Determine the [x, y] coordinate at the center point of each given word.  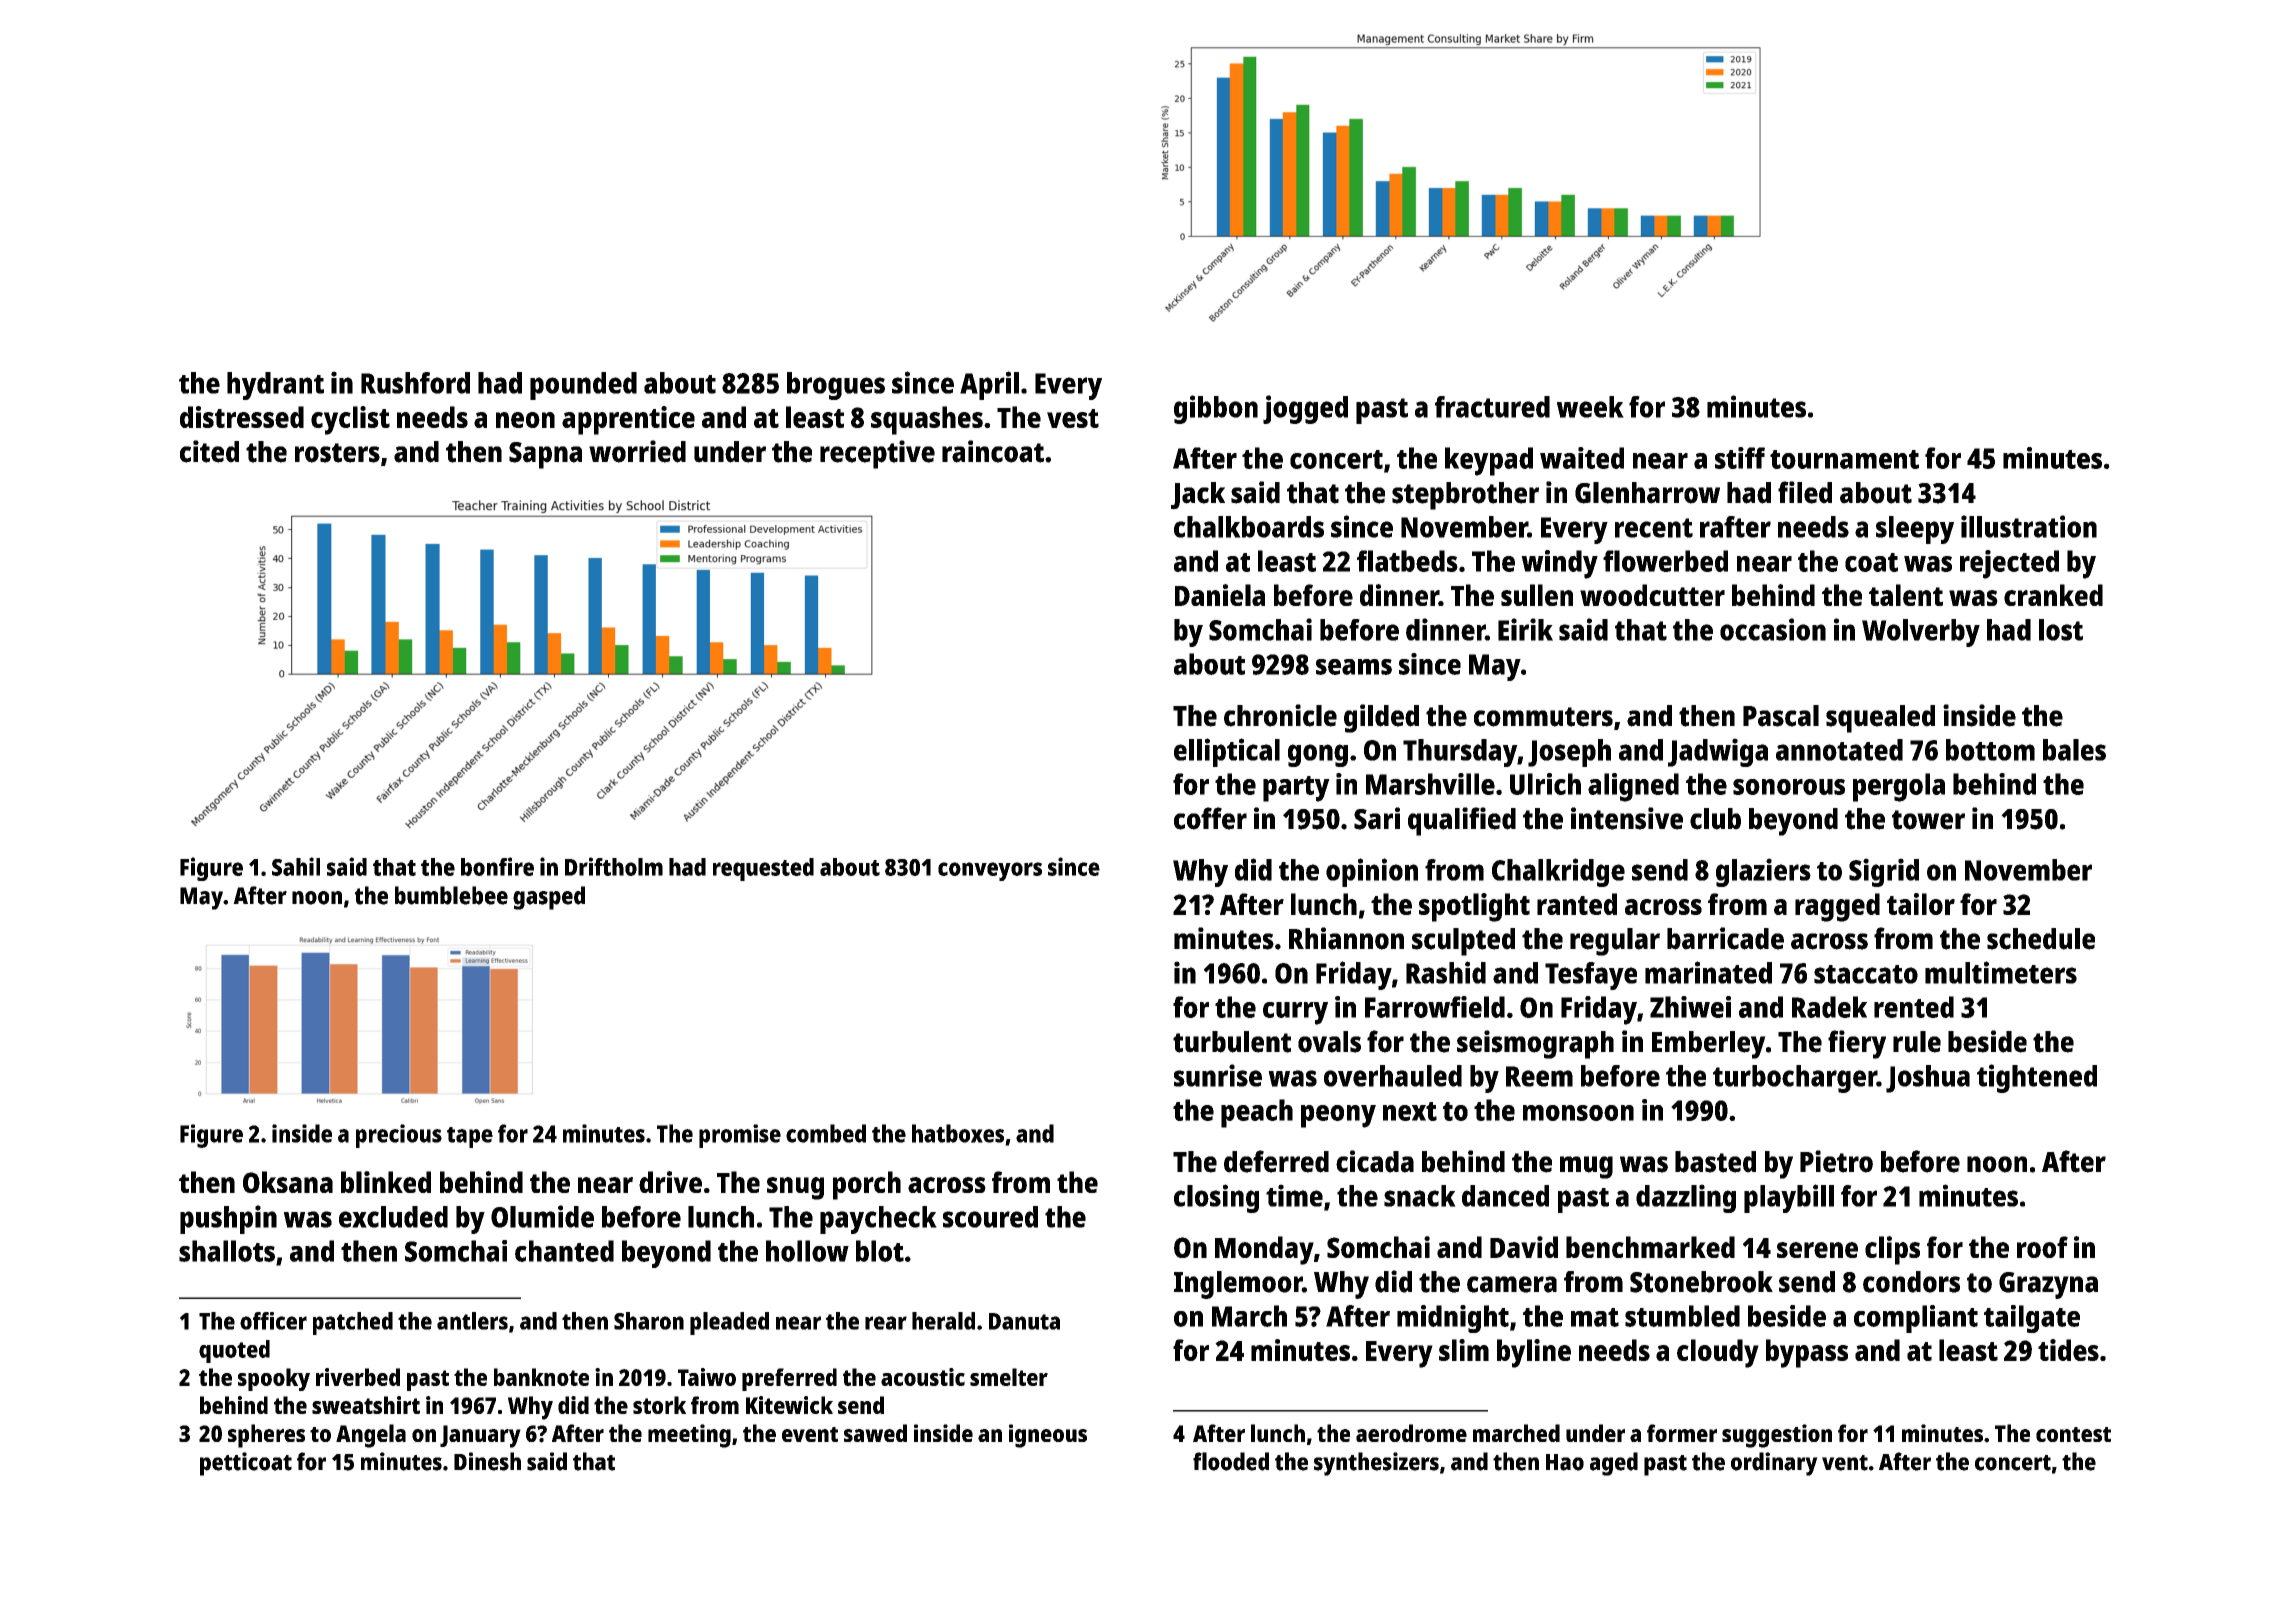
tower [1928, 820]
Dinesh [487, 1461]
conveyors [990, 871]
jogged [1305, 409]
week [1590, 407]
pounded [583, 386]
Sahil [296, 866]
